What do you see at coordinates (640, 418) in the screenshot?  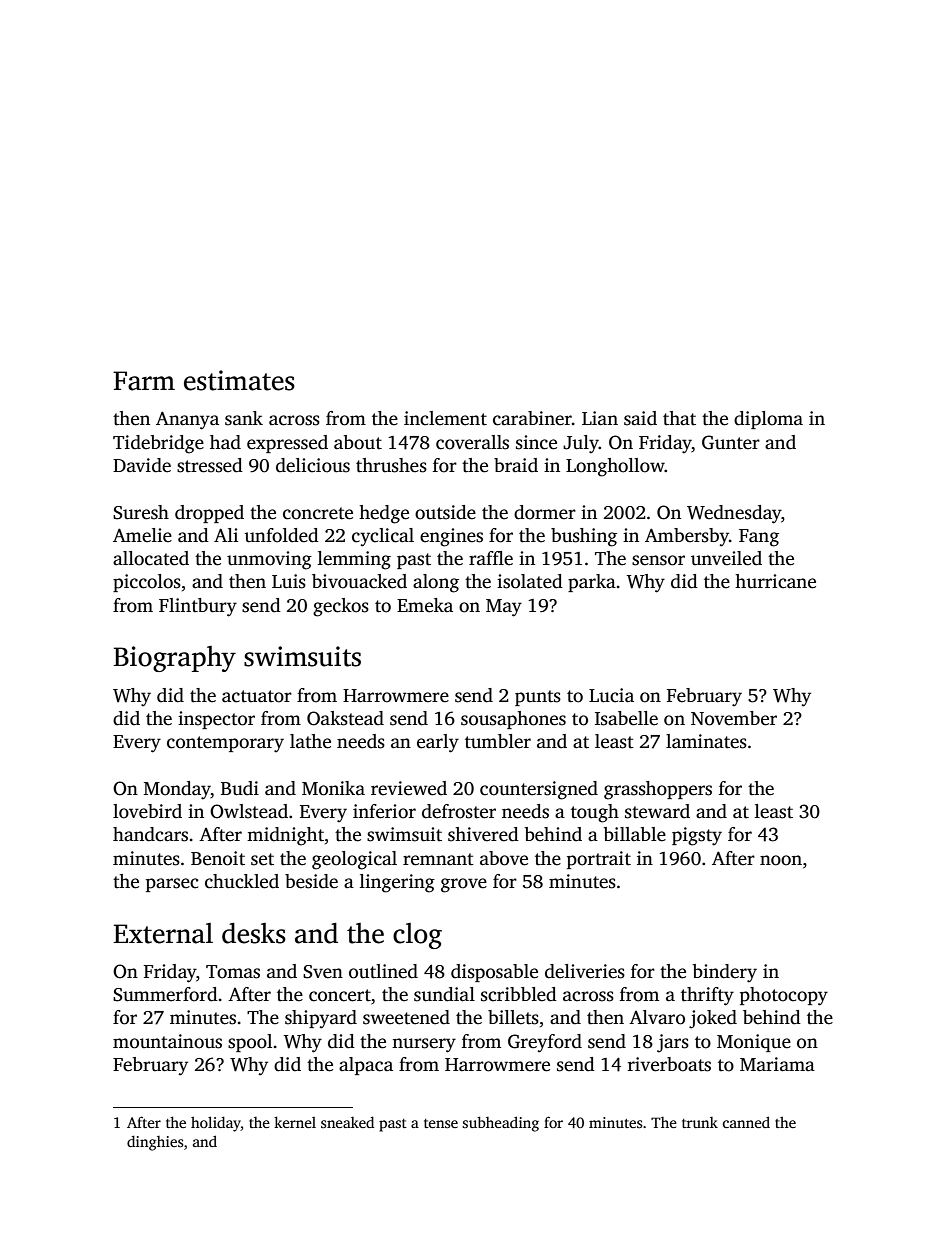 I see `said` at bounding box center [640, 418].
